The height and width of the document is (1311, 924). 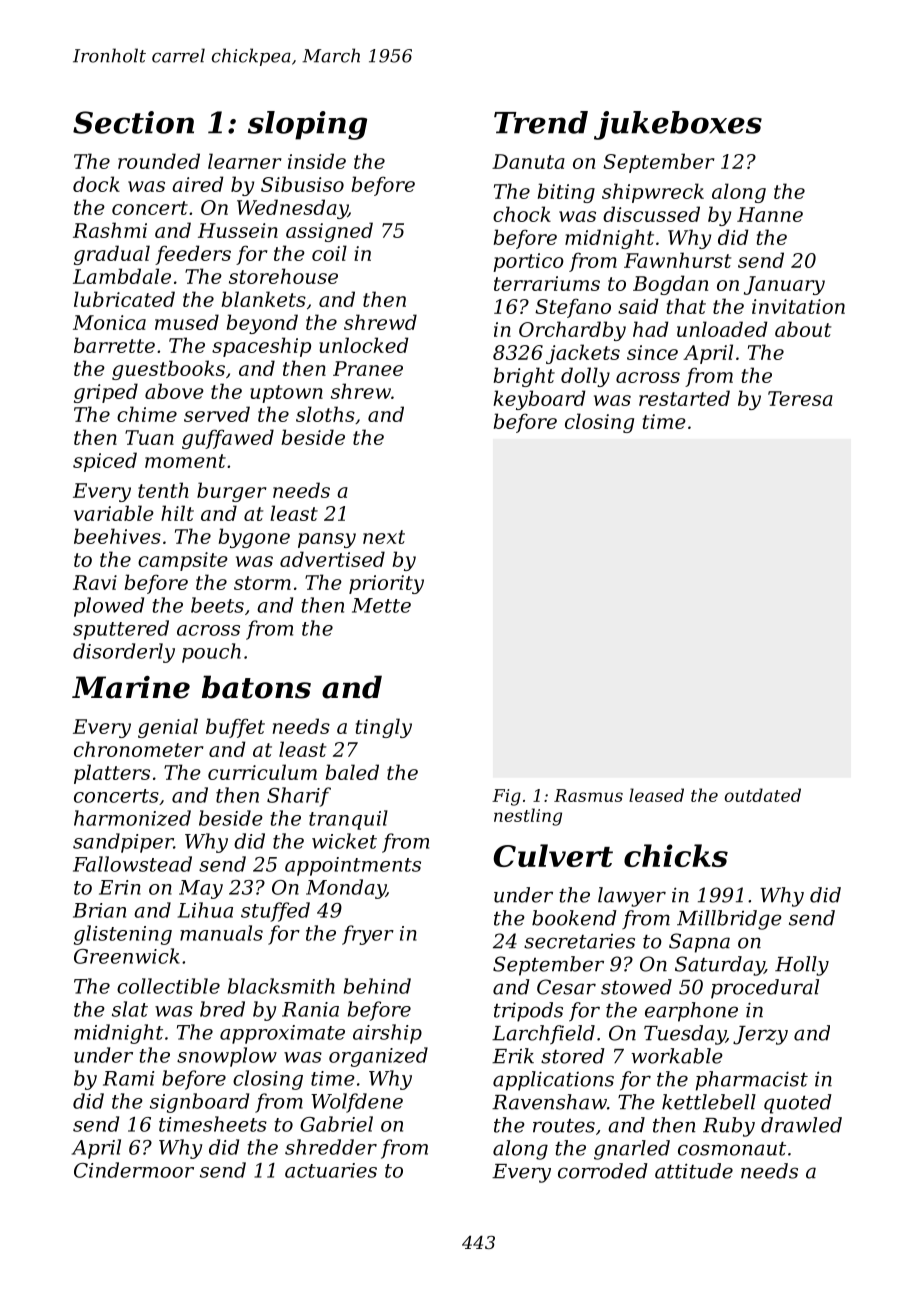 I want to click on pouch, so click(x=211, y=653).
